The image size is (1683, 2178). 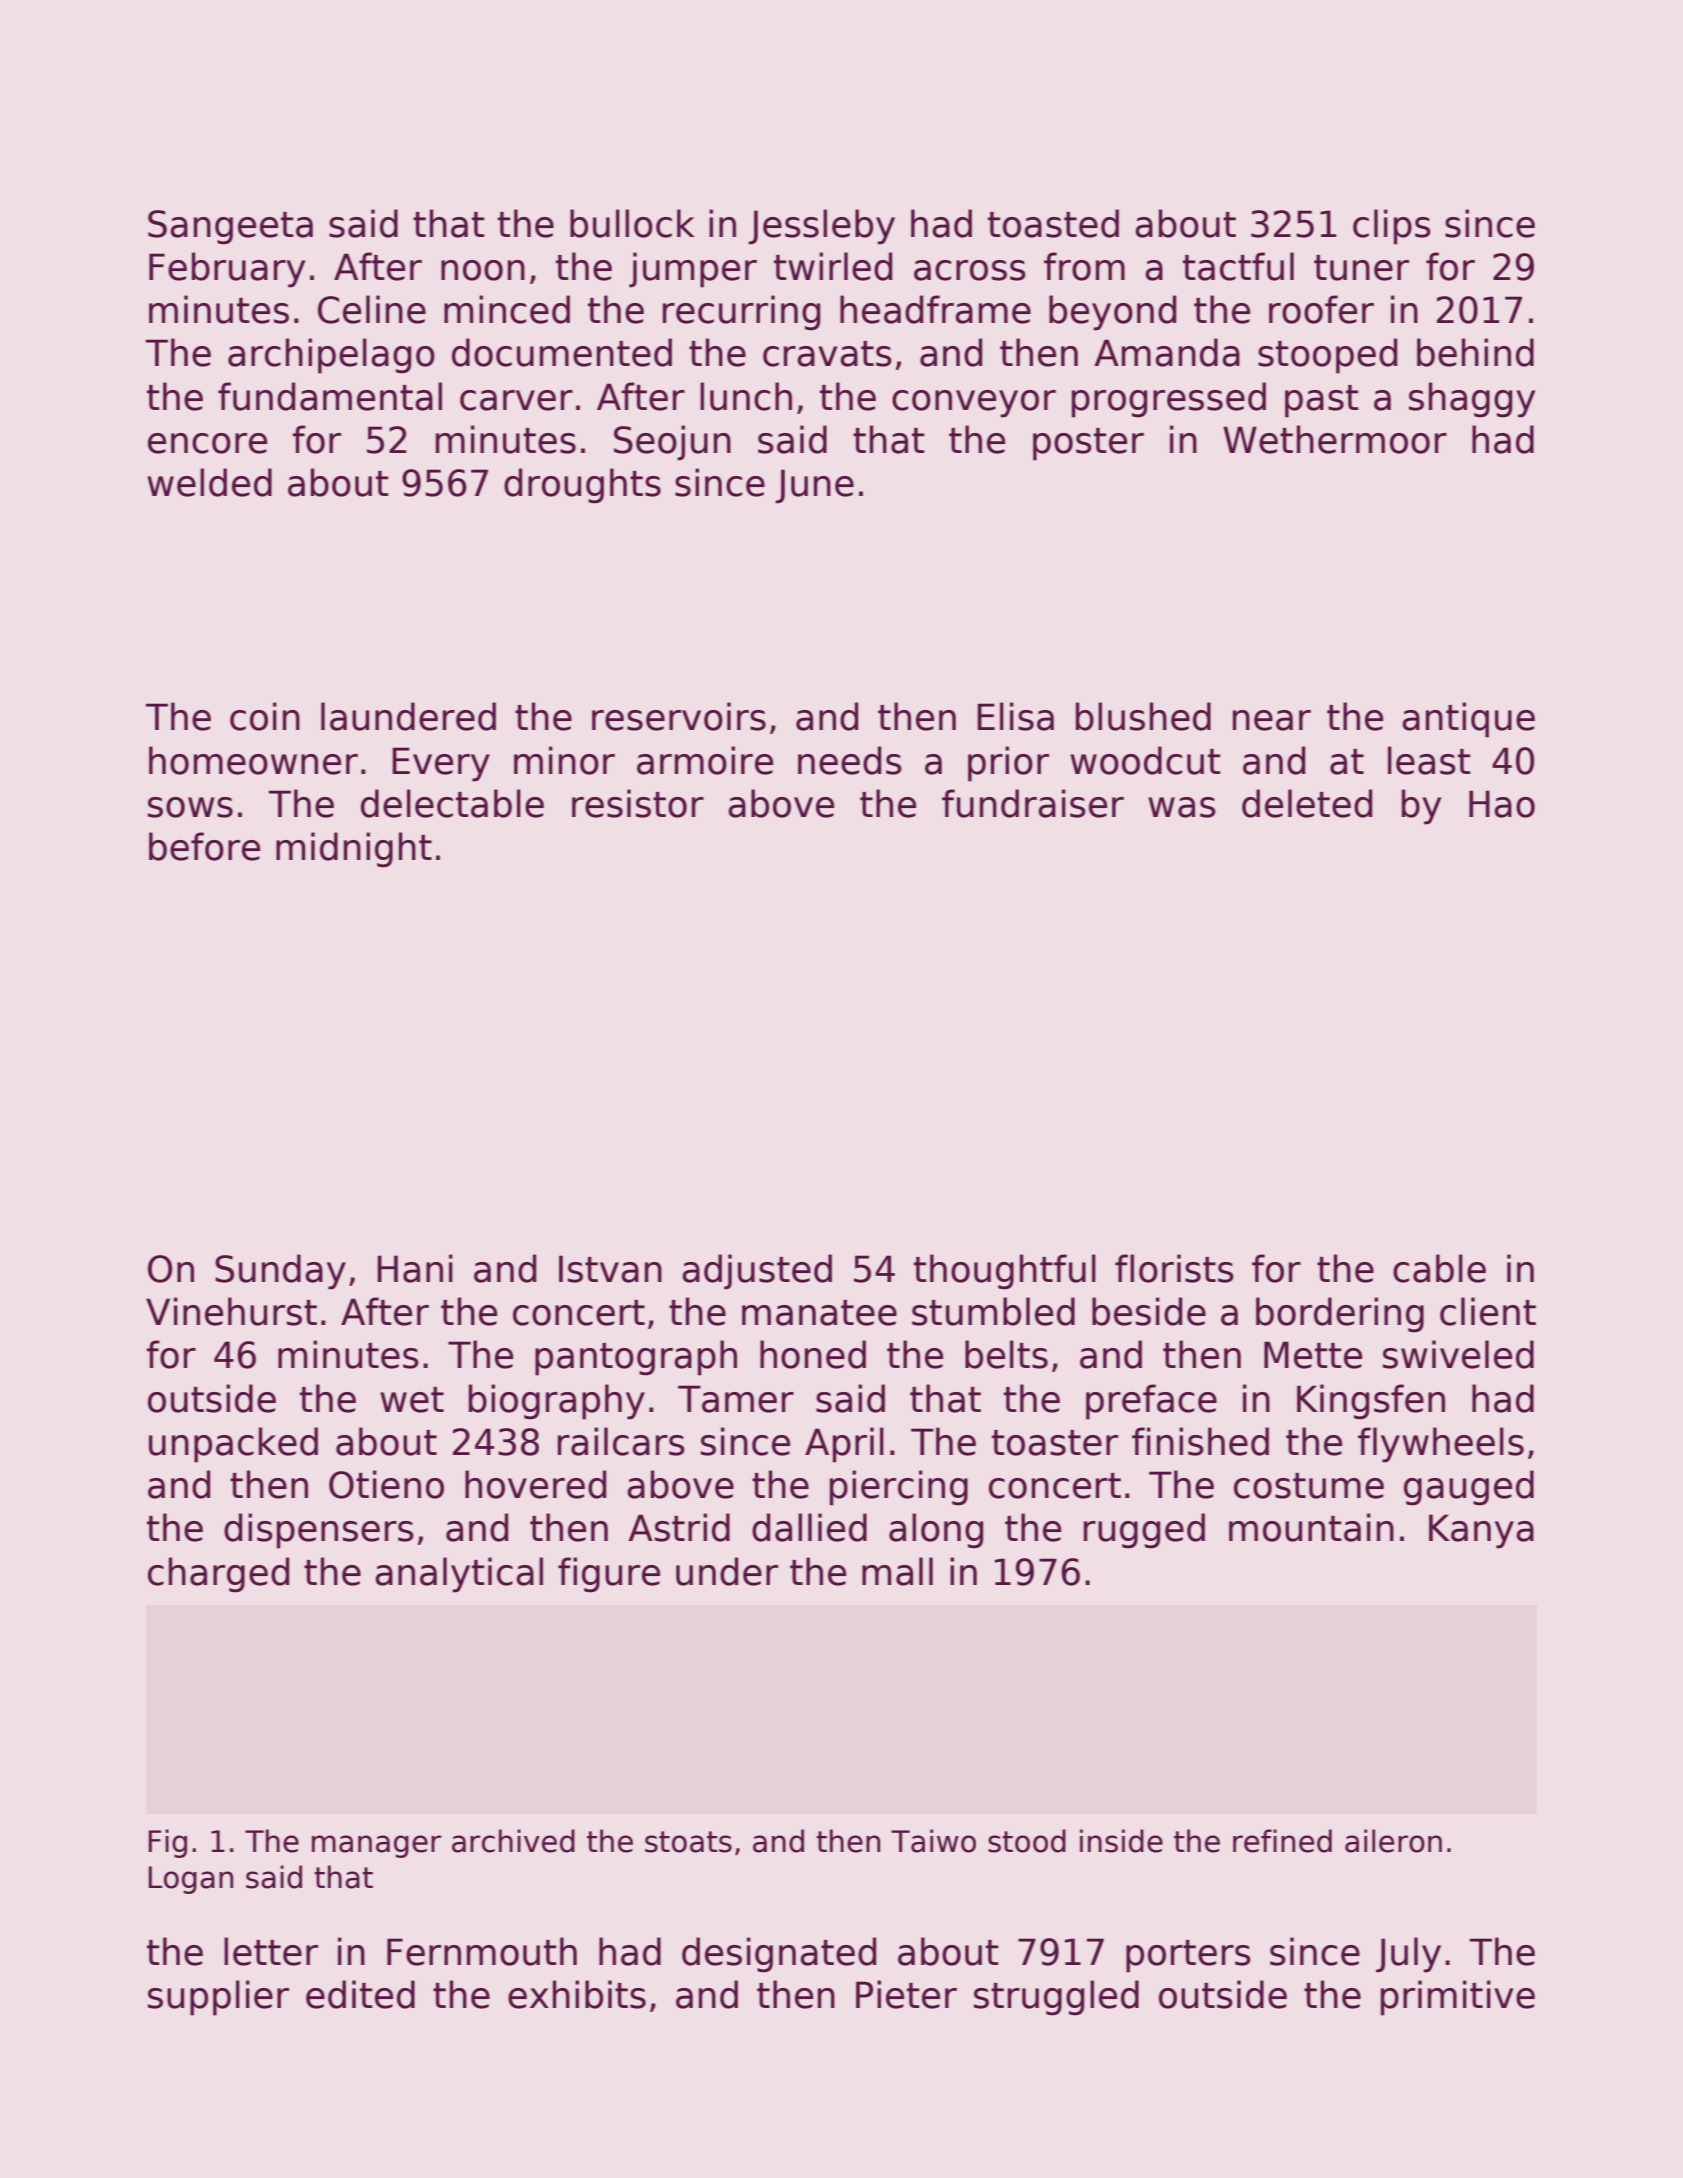 I want to click on supplier, so click(x=218, y=1998).
